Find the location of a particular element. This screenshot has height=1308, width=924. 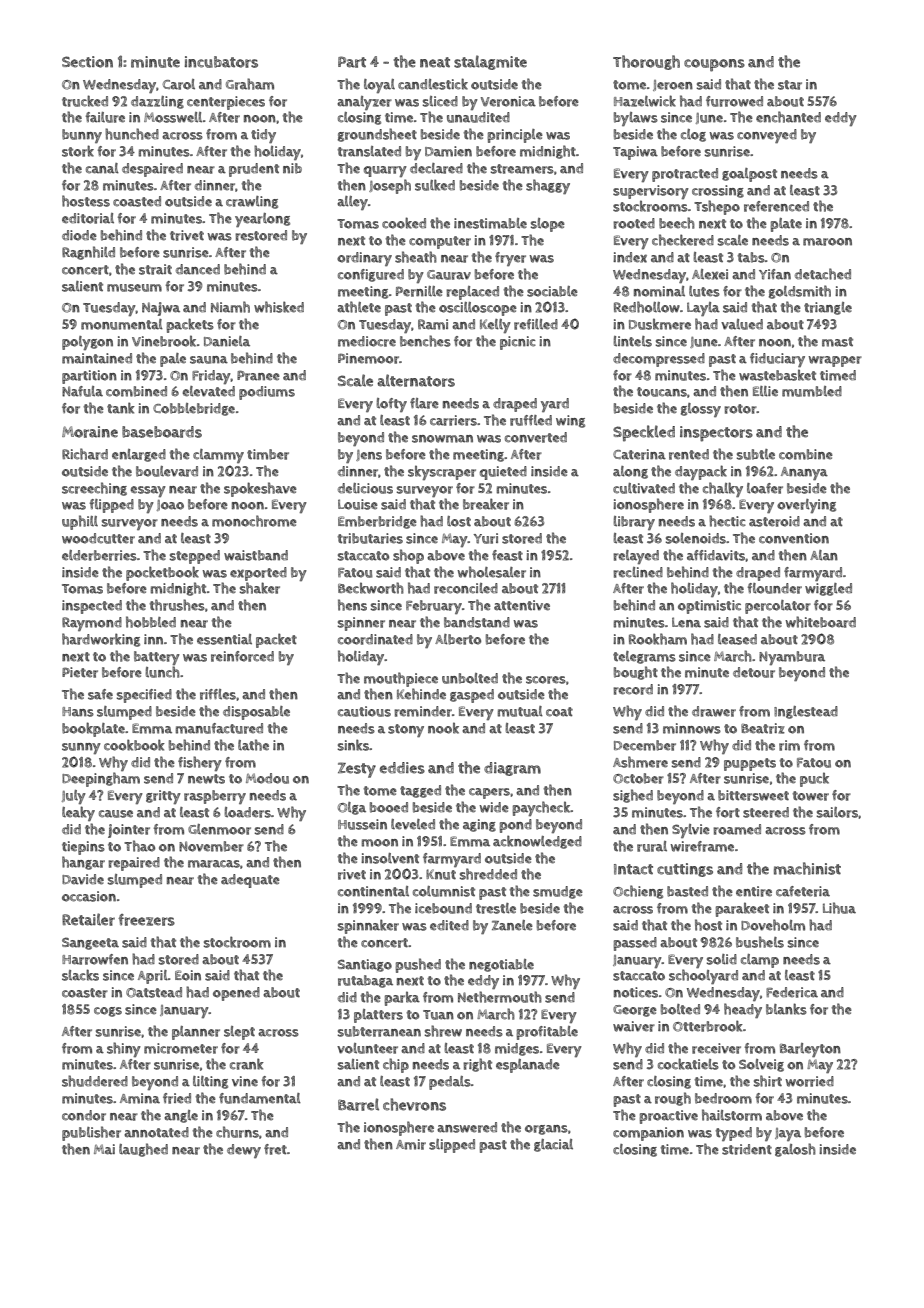

slipped is located at coordinates (452, 1146).
